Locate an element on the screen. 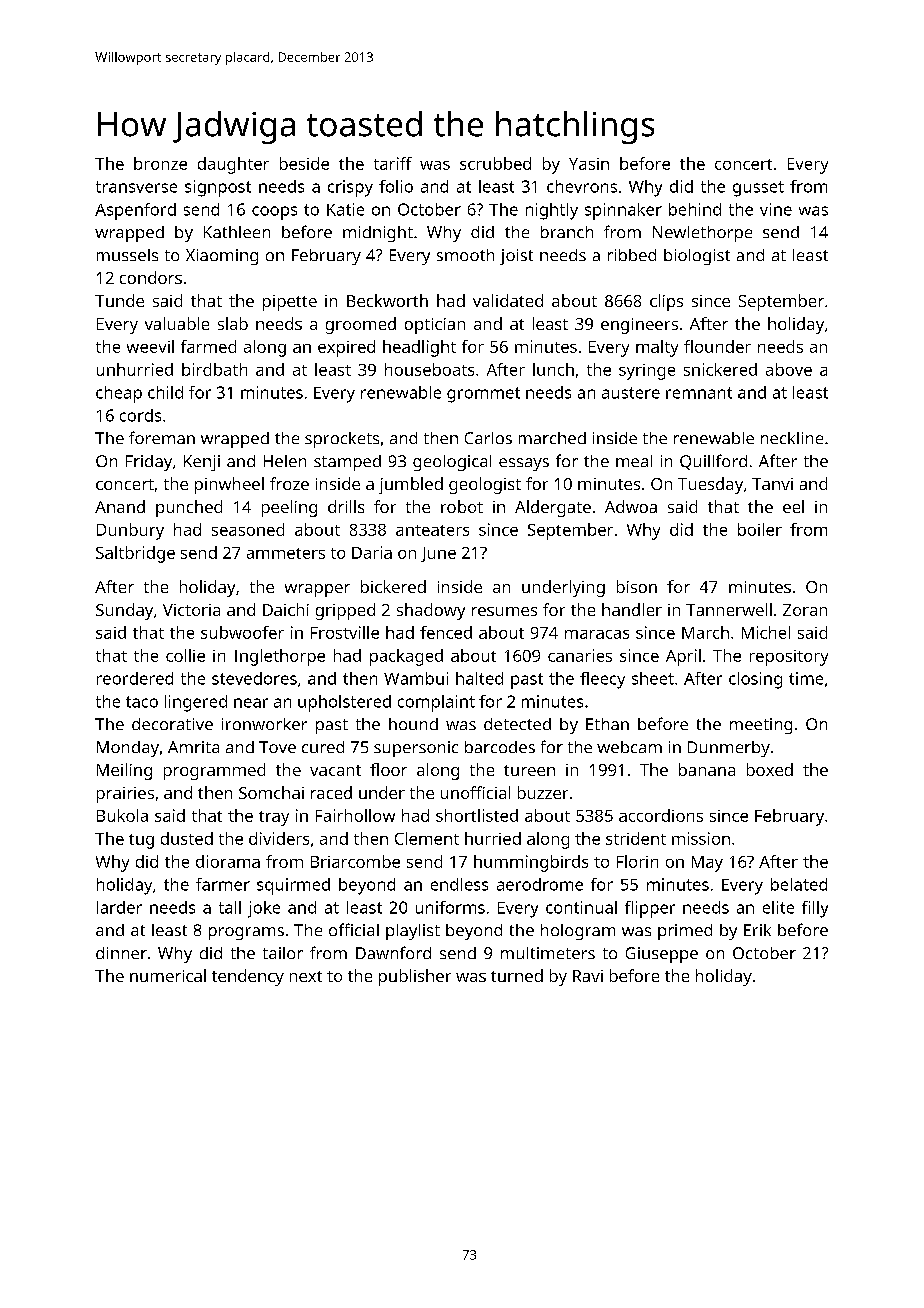 Image resolution: width=924 pixels, height=1308 pixels. shortlisted is located at coordinates (477, 815).
